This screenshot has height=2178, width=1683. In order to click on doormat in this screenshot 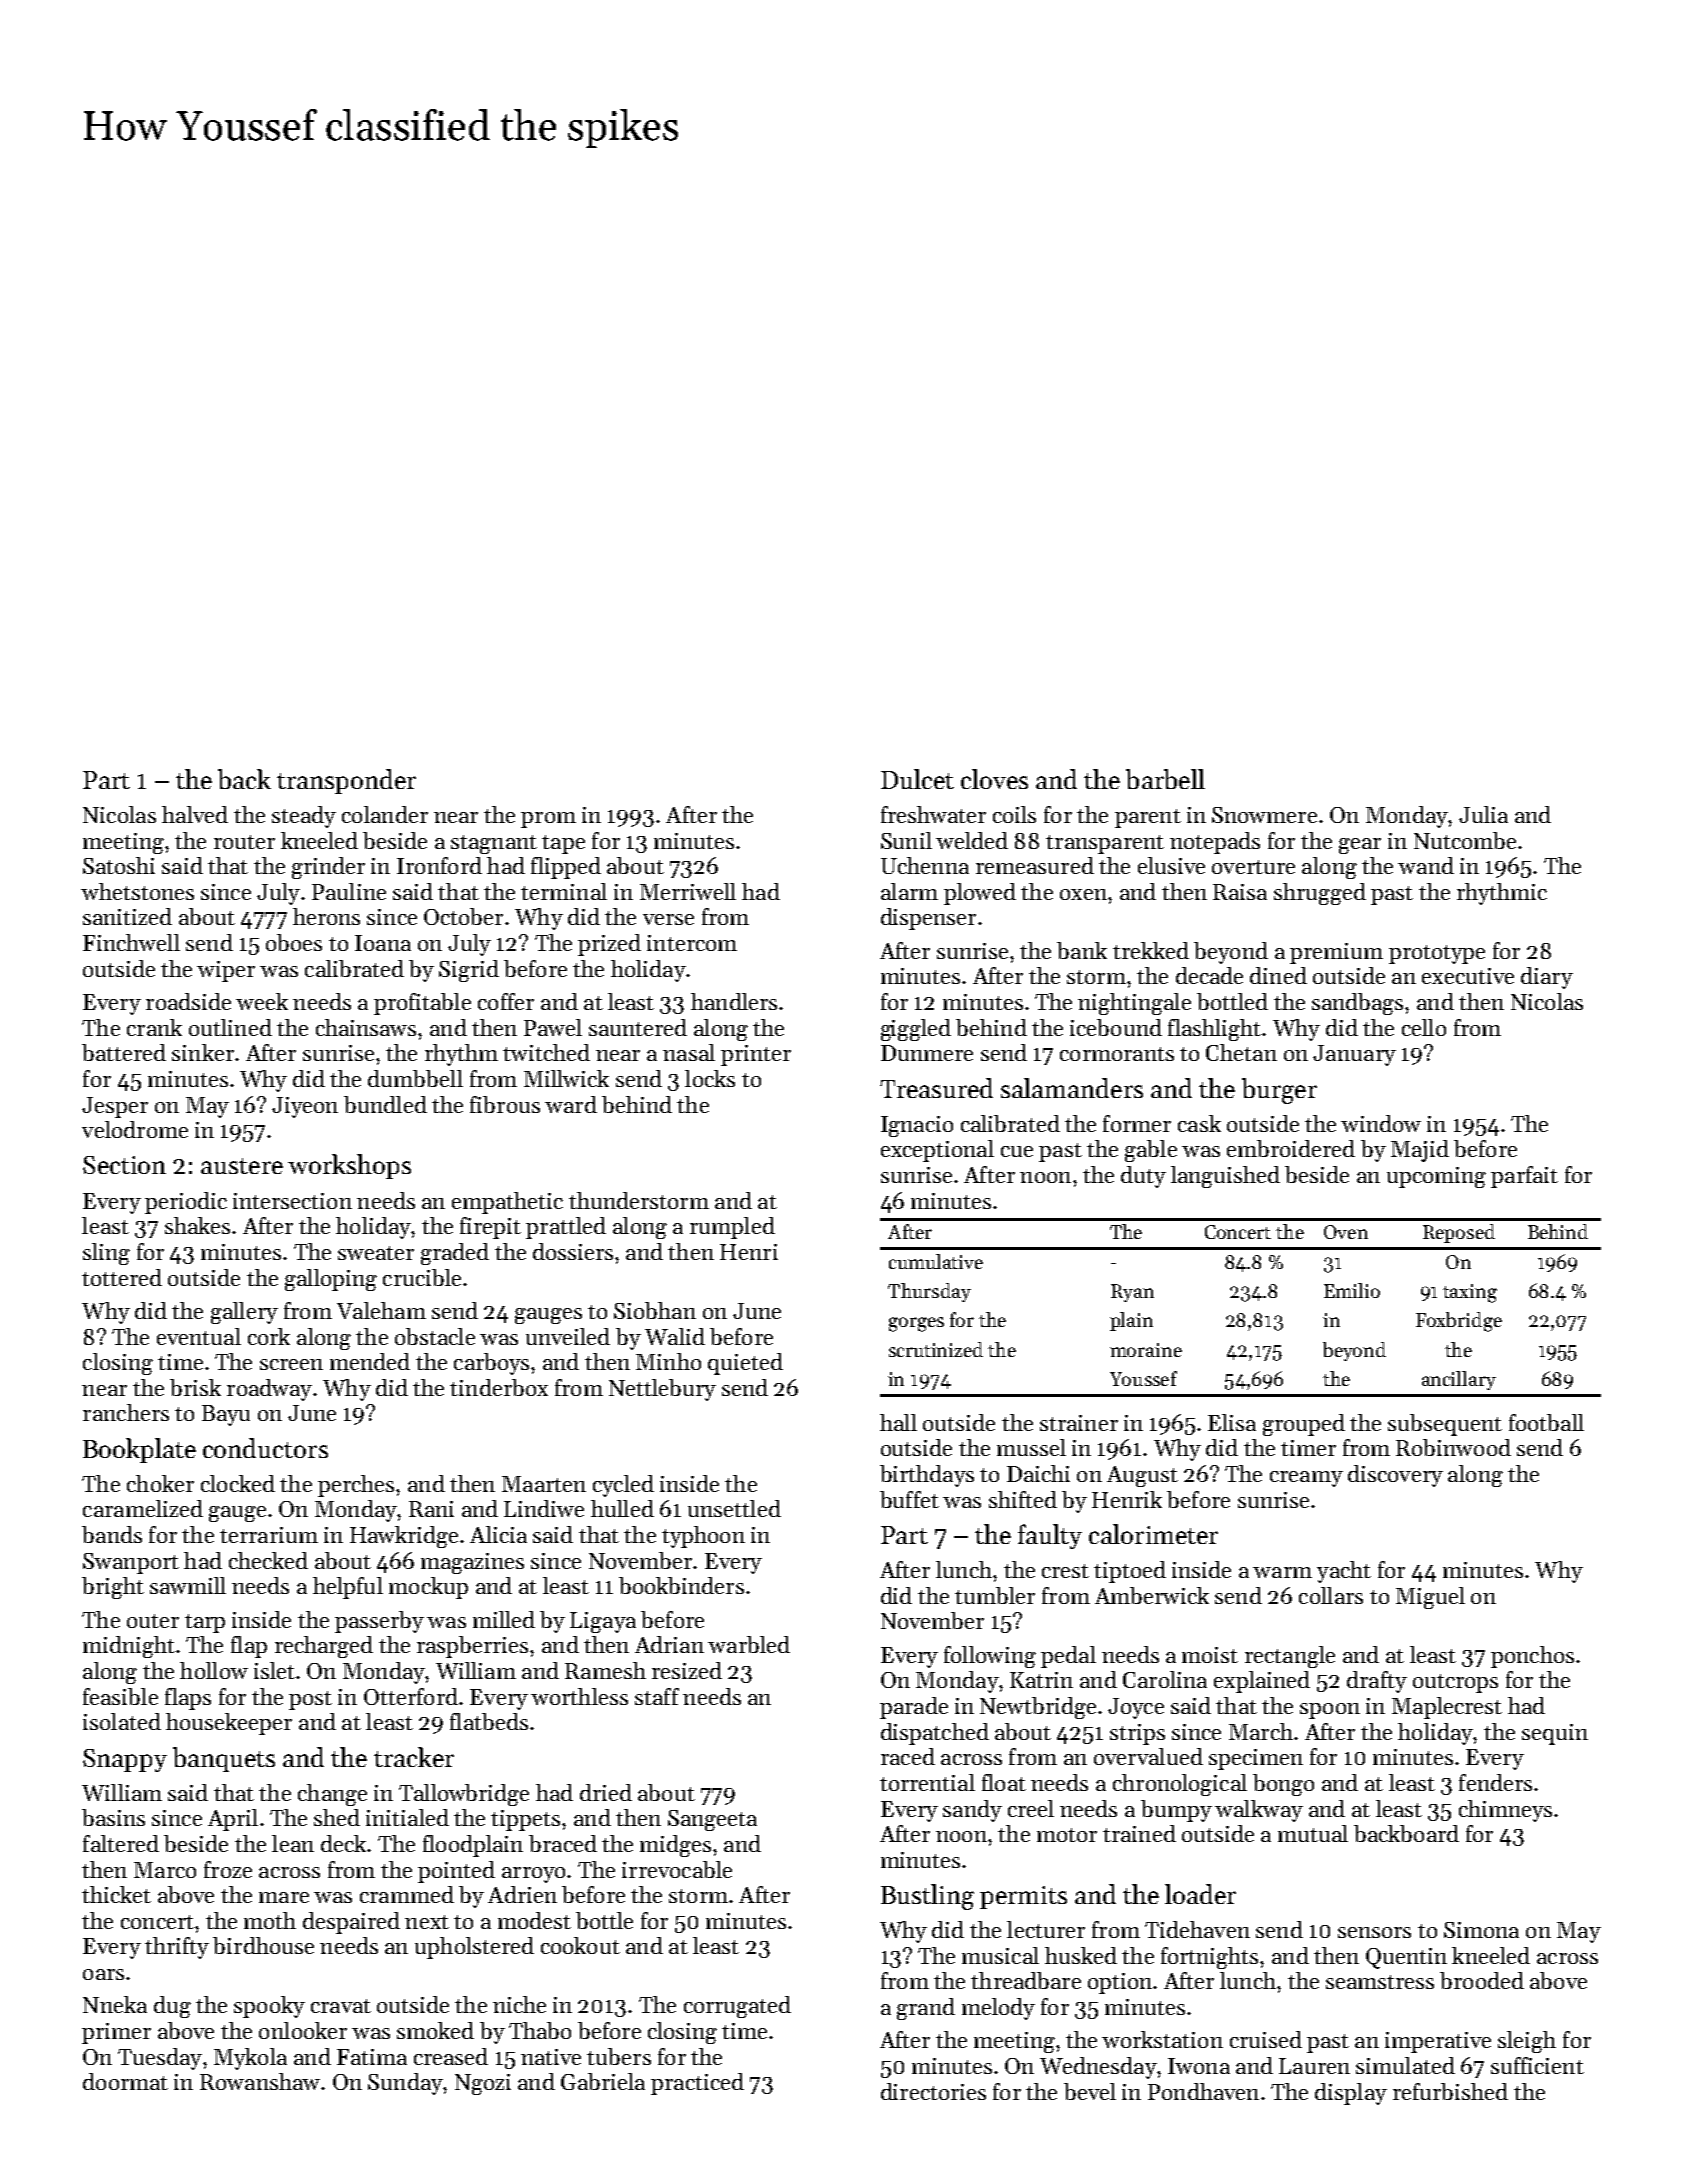, I will do `click(125, 2081)`.
